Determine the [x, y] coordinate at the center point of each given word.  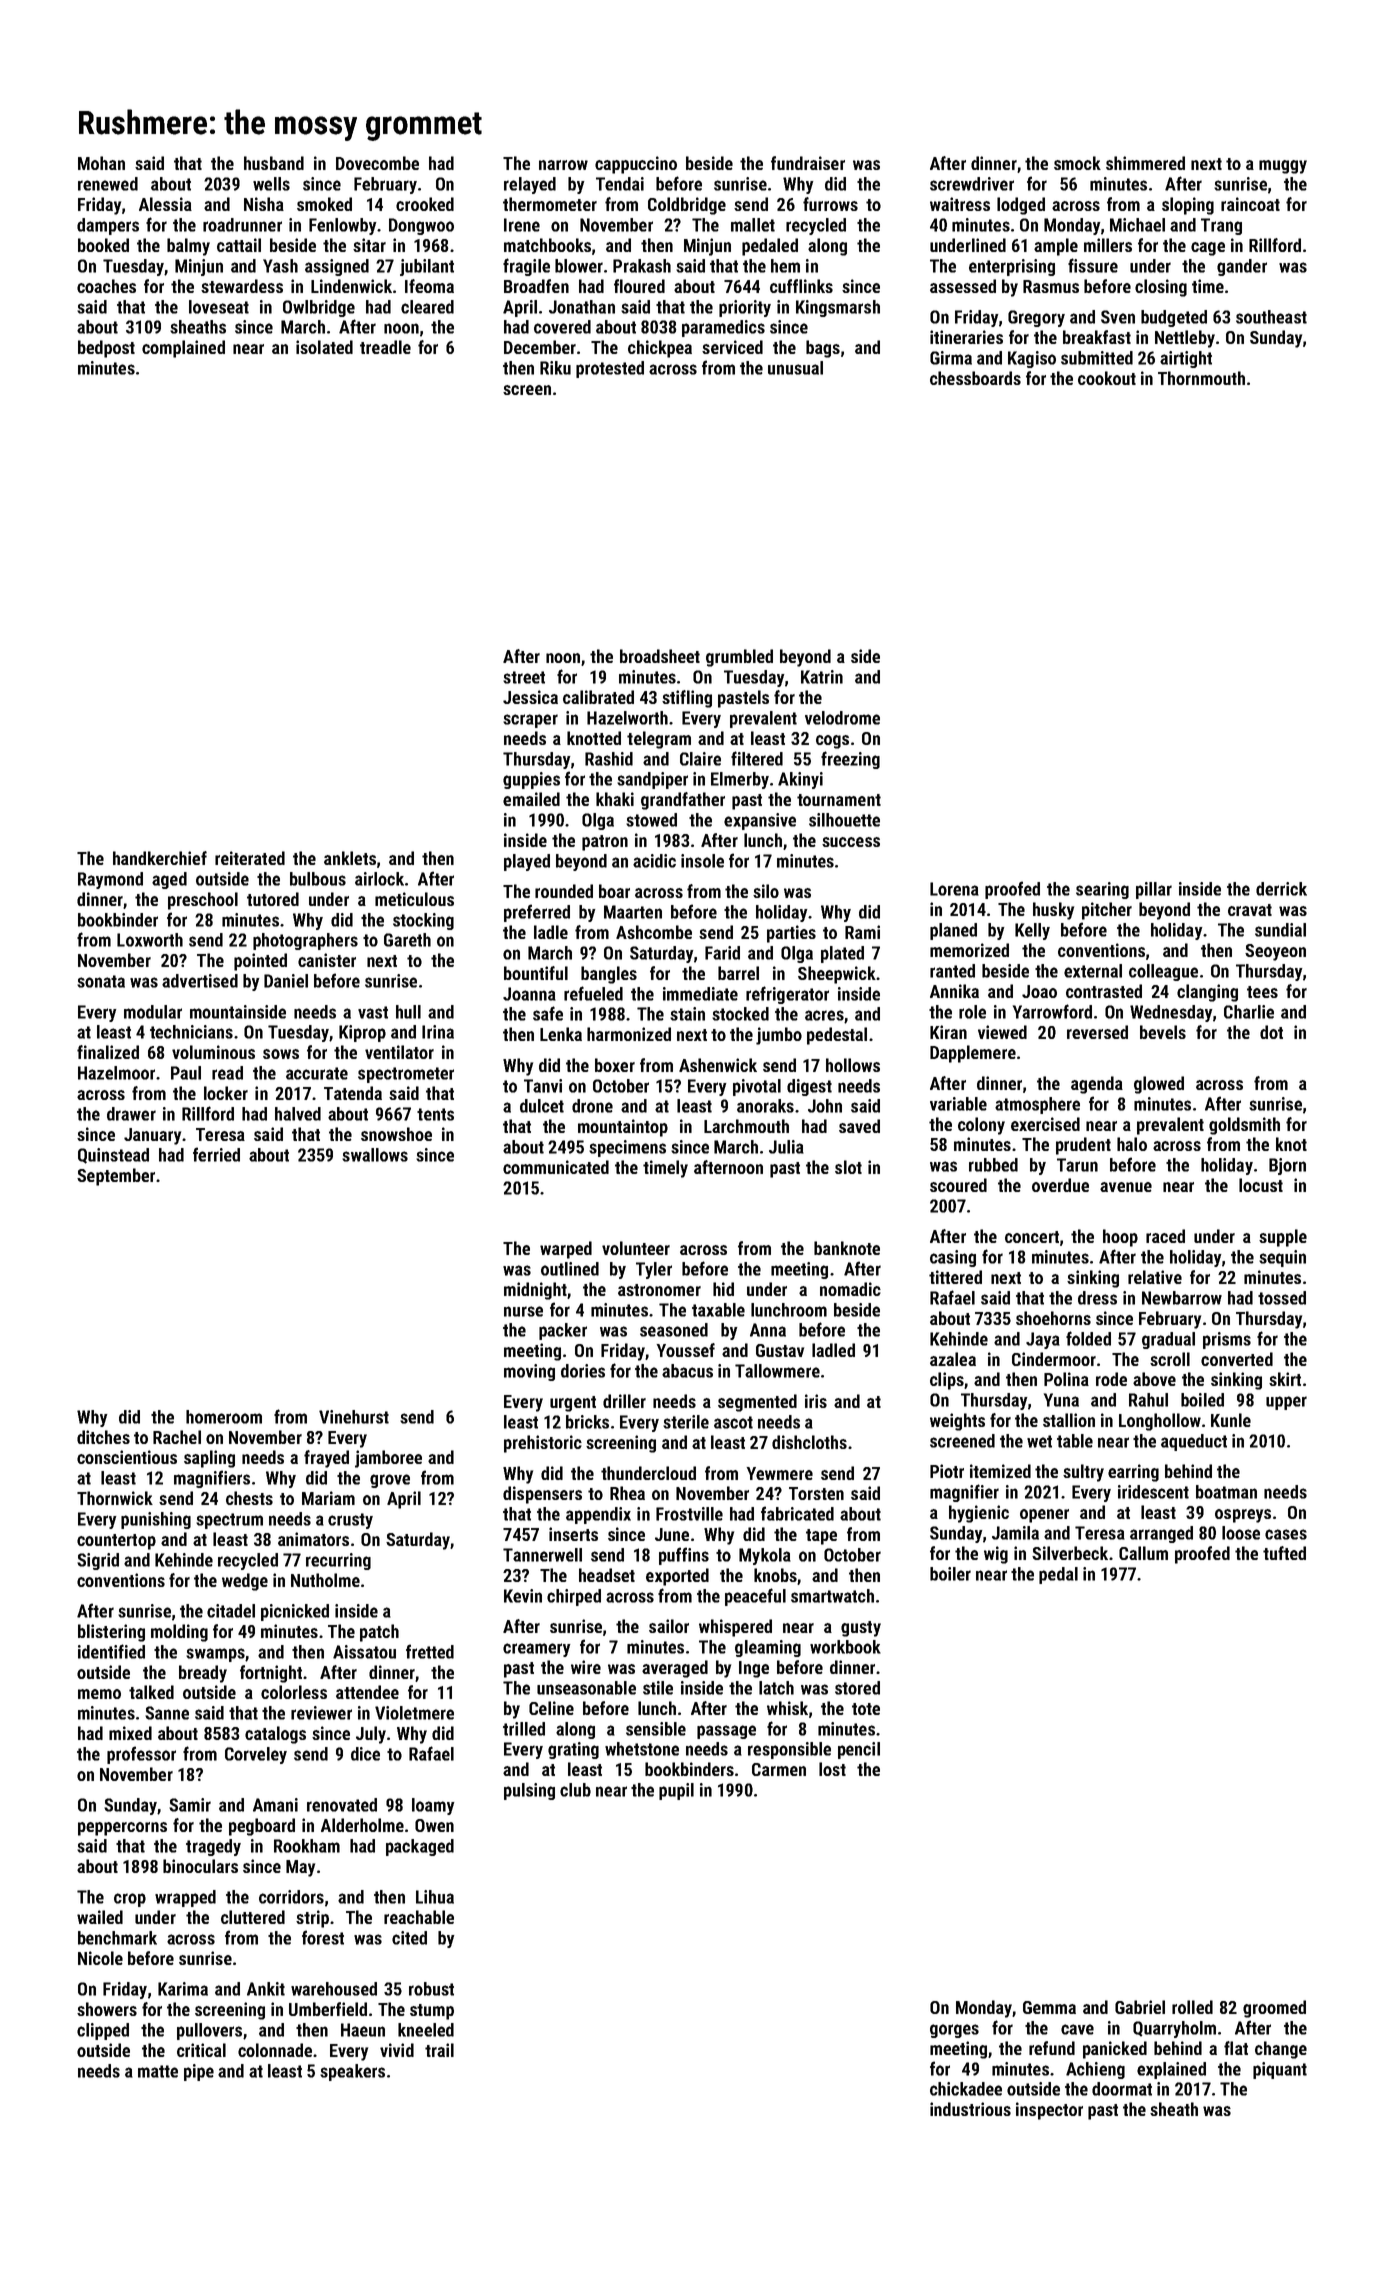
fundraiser [808, 163]
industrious [970, 2109]
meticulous [414, 899]
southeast [1271, 317]
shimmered [1145, 163]
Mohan [101, 163]
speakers [352, 2072]
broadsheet [660, 656]
